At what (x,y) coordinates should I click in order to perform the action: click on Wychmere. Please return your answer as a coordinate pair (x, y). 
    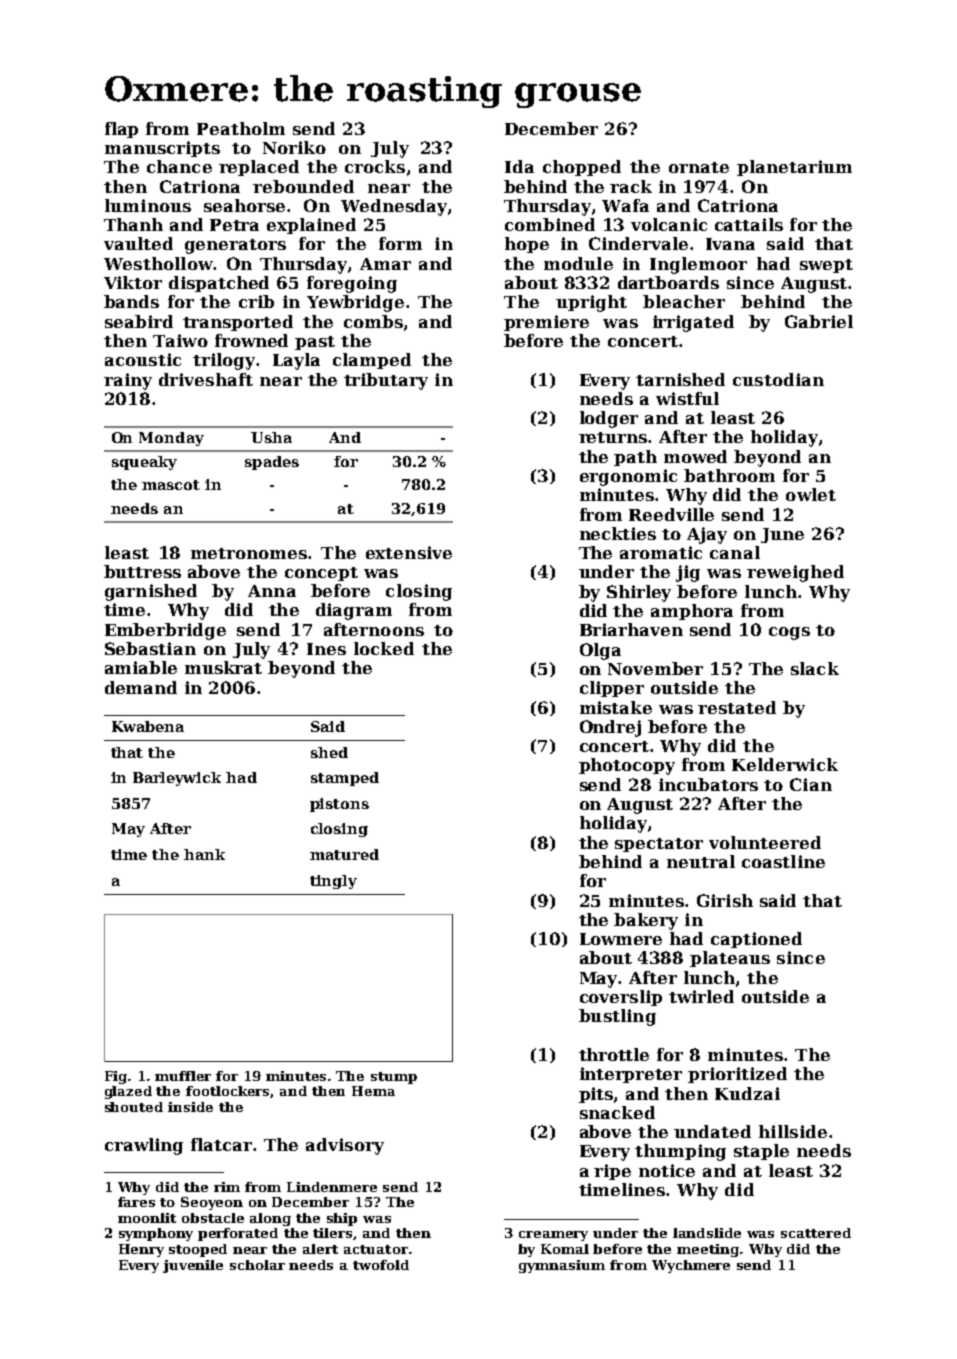
    Looking at the image, I should click on (691, 1266).
